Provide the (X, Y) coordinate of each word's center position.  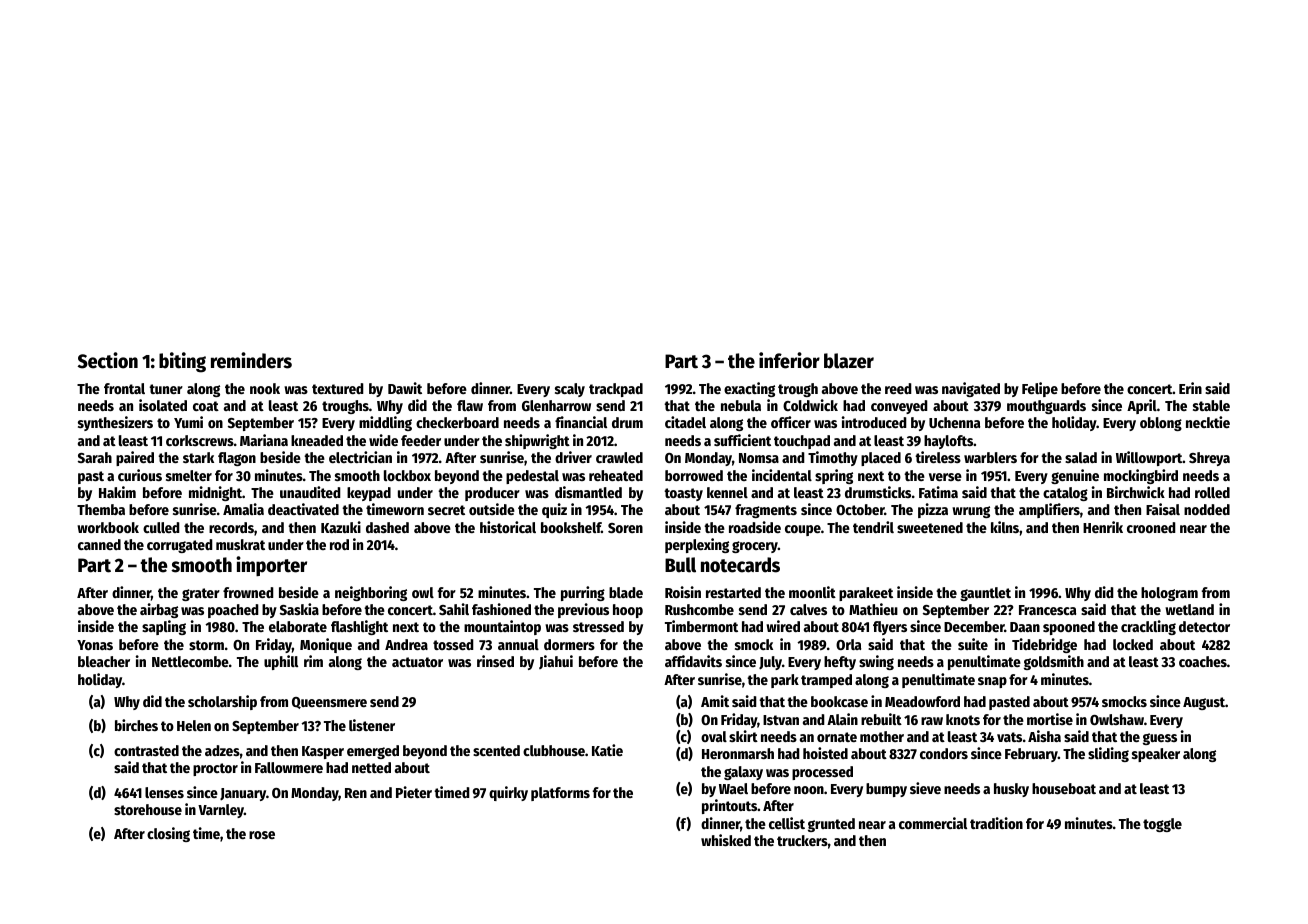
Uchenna (954, 422)
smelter (189, 475)
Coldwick (810, 405)
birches (136, 725)
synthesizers (115, 423)
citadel (685, 422)
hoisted (825, 753)
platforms (560, 794)
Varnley (221, 811)
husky (1011, 790)
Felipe (1040, 389)
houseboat (1064, 788)
